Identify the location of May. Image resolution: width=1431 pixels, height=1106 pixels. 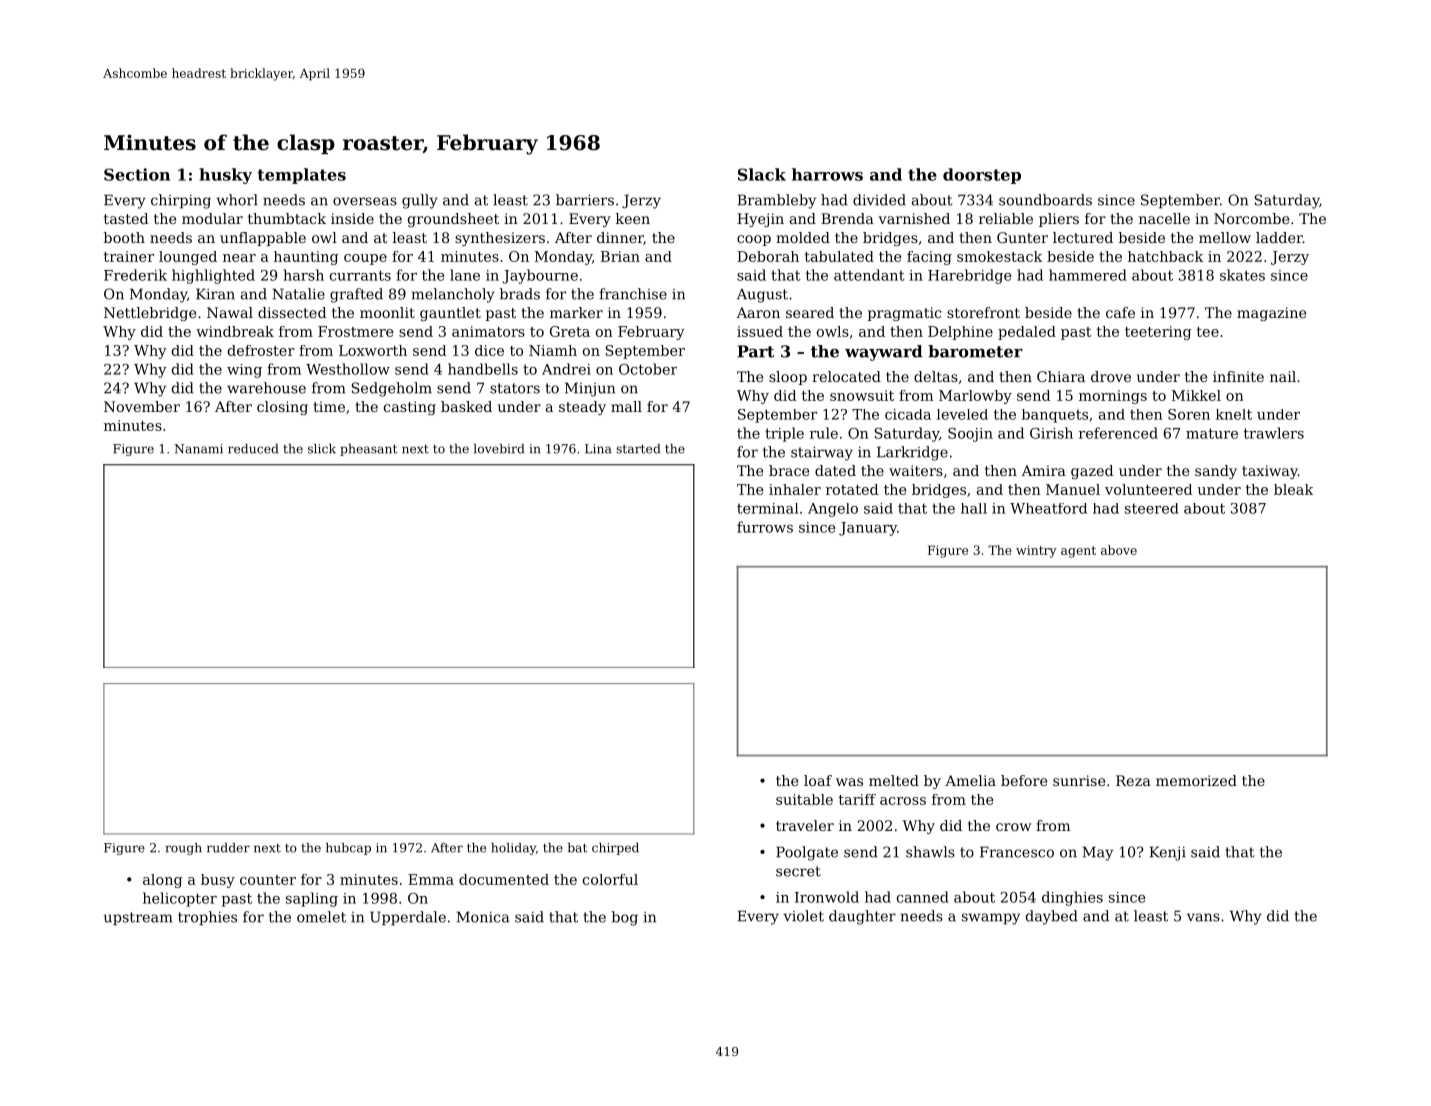
(1098, 853).
